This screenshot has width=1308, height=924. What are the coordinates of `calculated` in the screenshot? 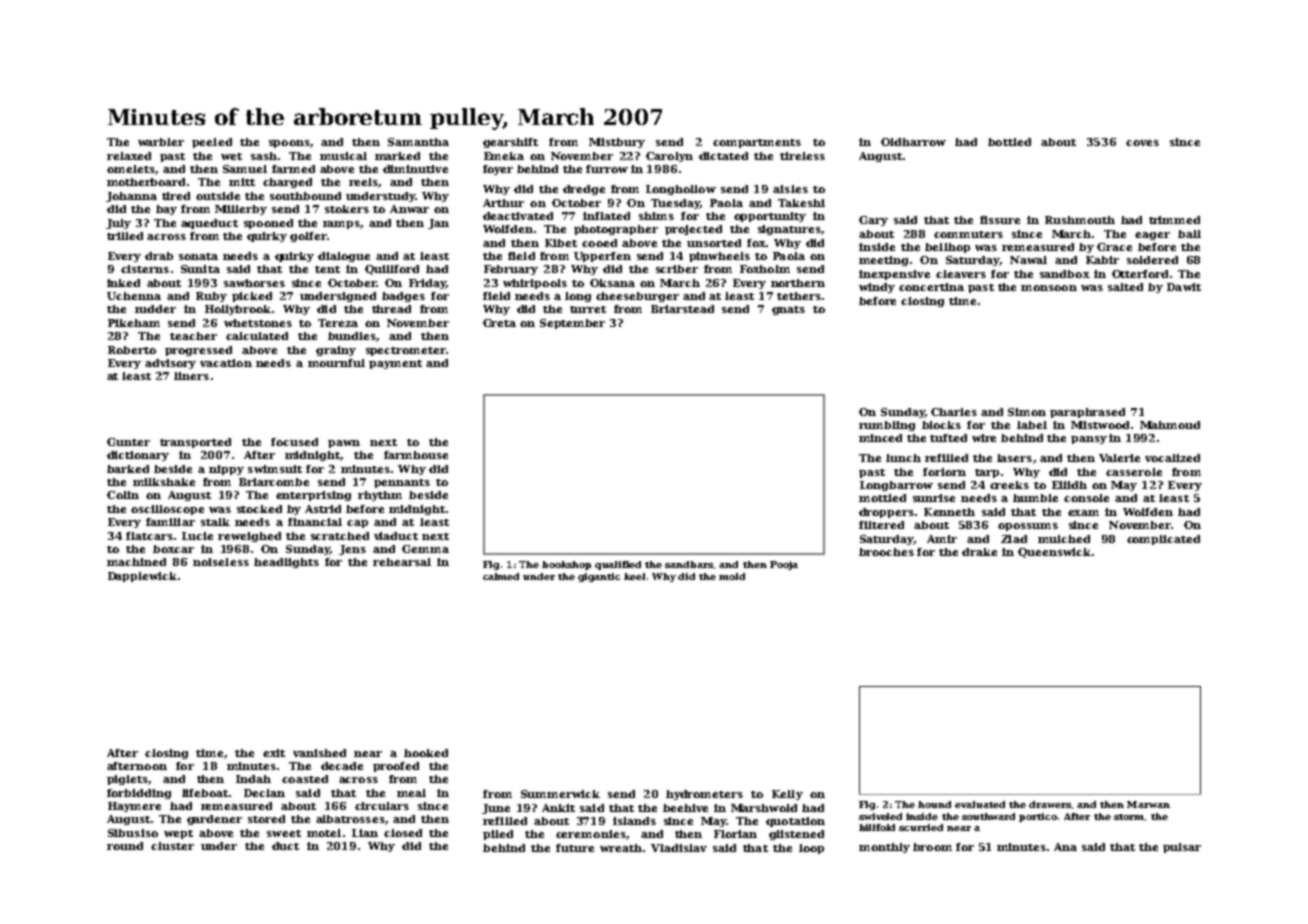 It's located at (257, 336).
